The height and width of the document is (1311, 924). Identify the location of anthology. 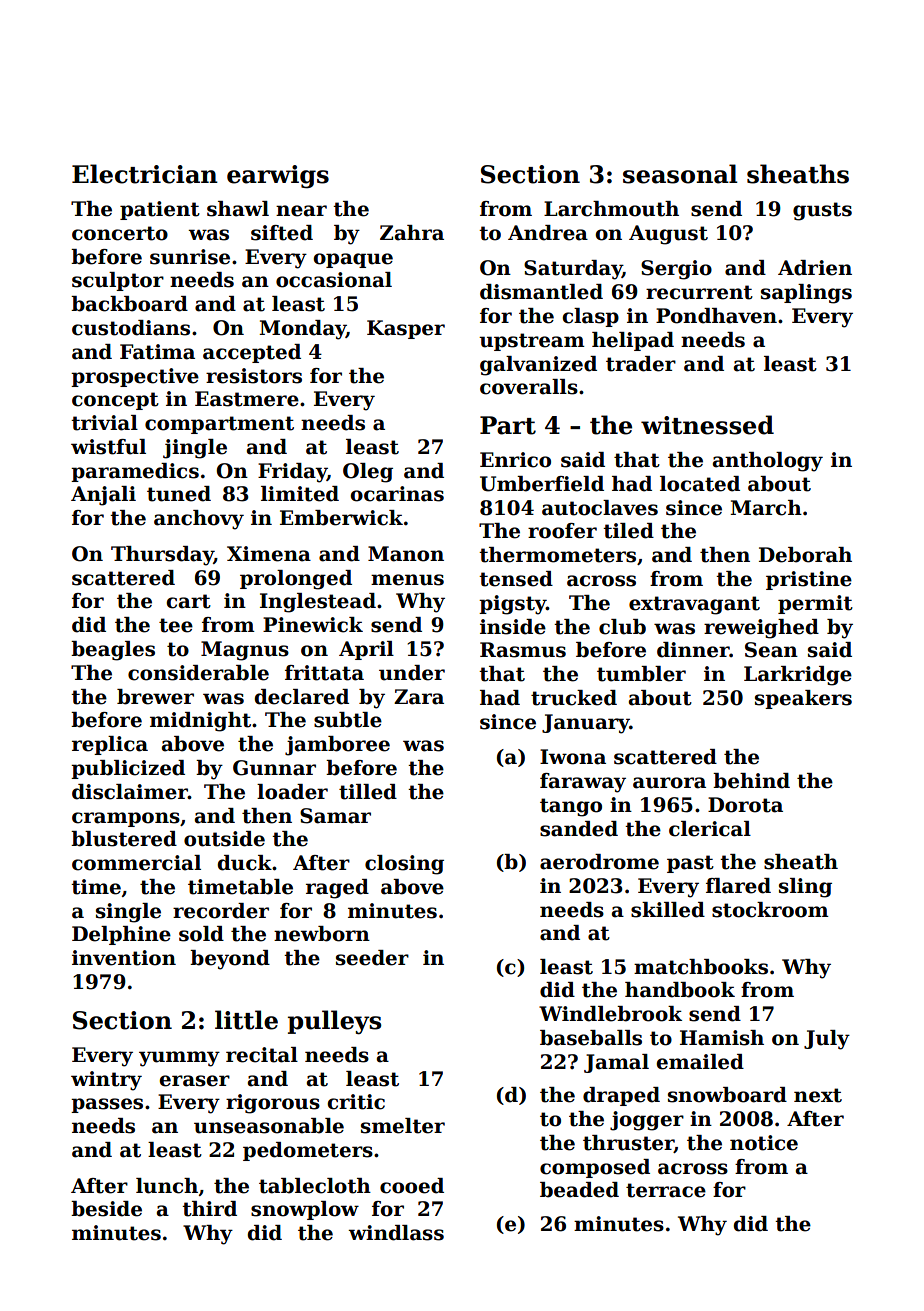
(768, 462).
